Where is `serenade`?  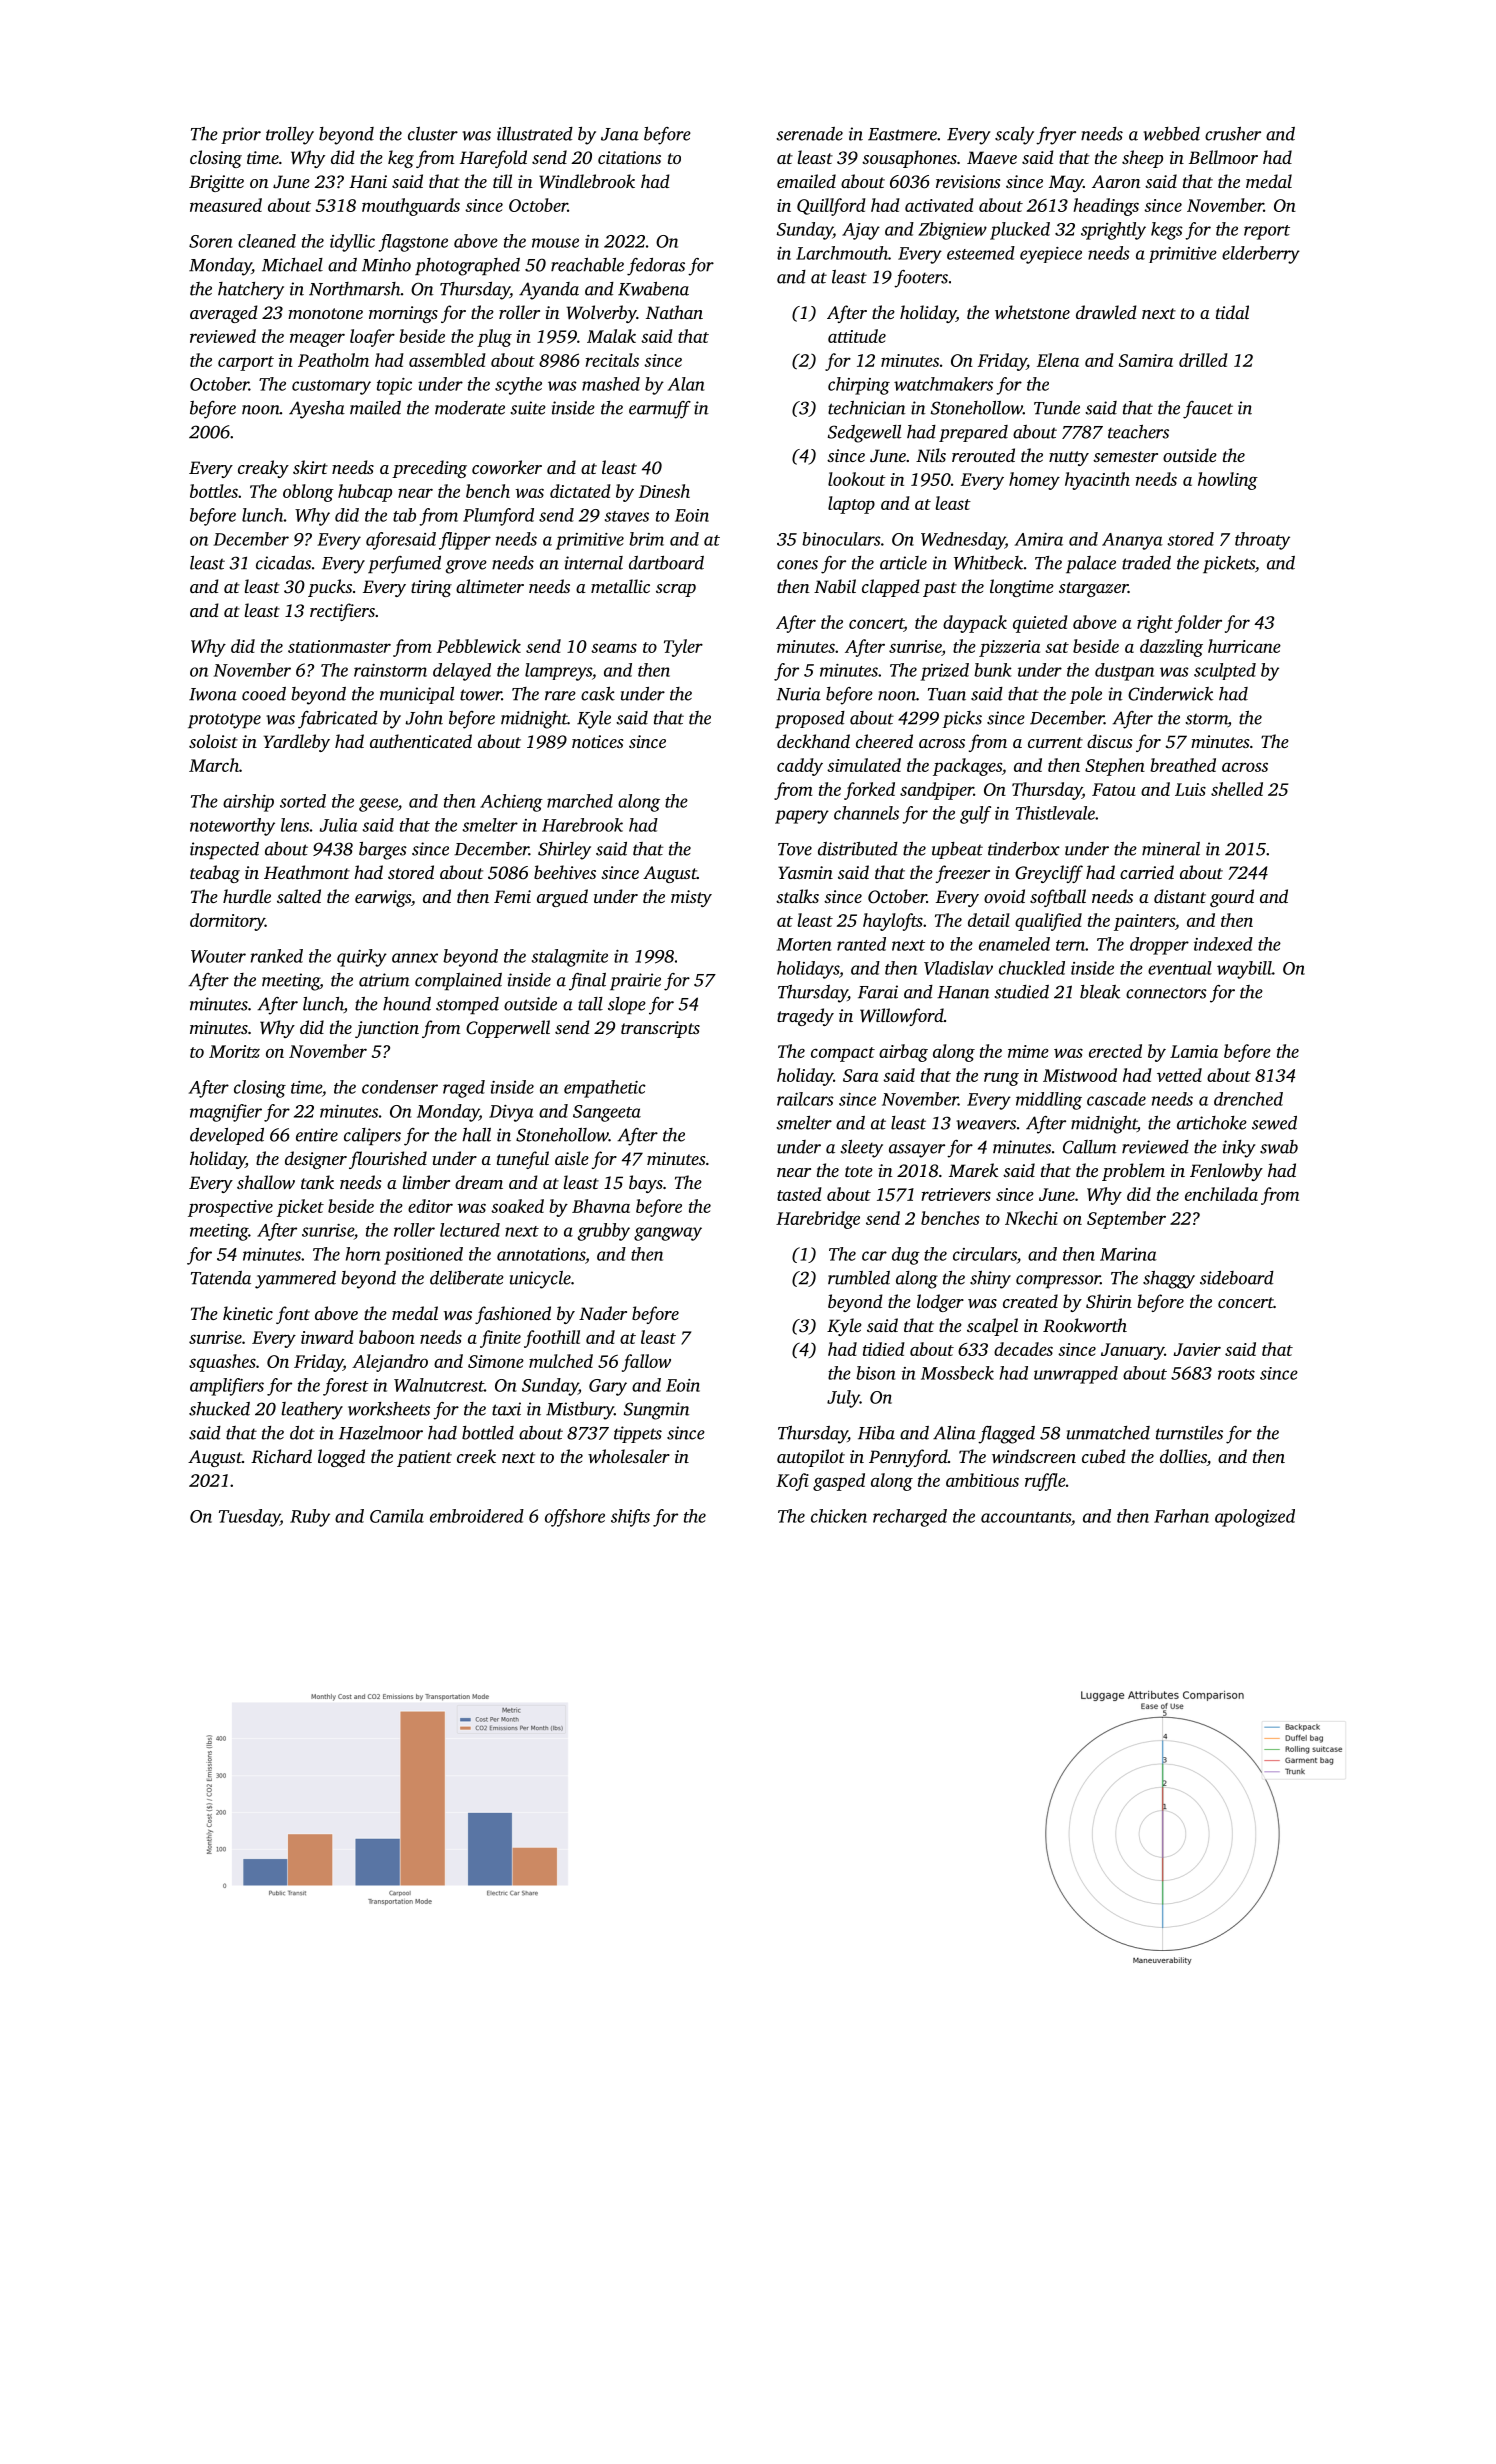
serenade is located at coordinates (809, 134).
